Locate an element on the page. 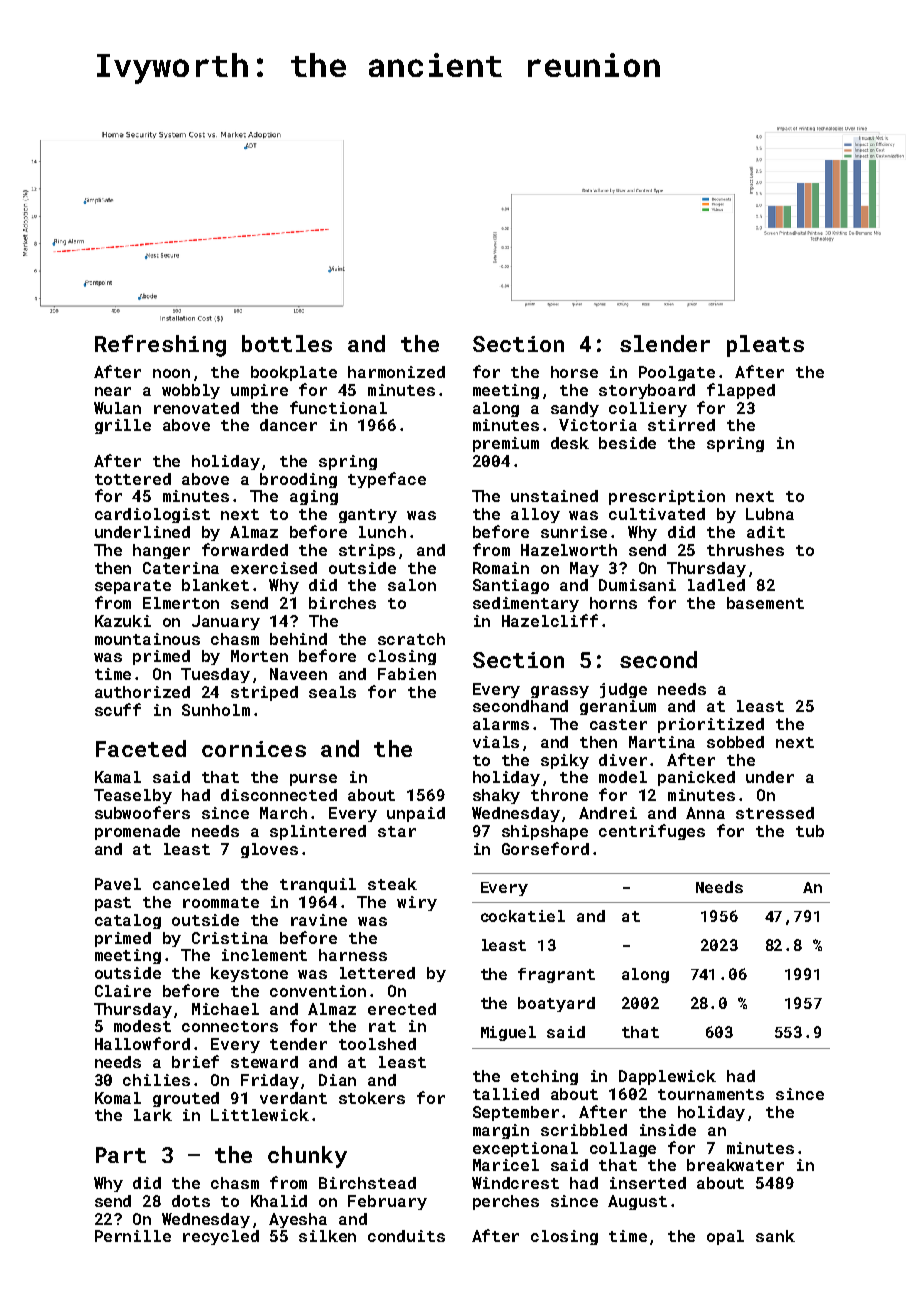  Morten is located at coordinates (259, 656).
